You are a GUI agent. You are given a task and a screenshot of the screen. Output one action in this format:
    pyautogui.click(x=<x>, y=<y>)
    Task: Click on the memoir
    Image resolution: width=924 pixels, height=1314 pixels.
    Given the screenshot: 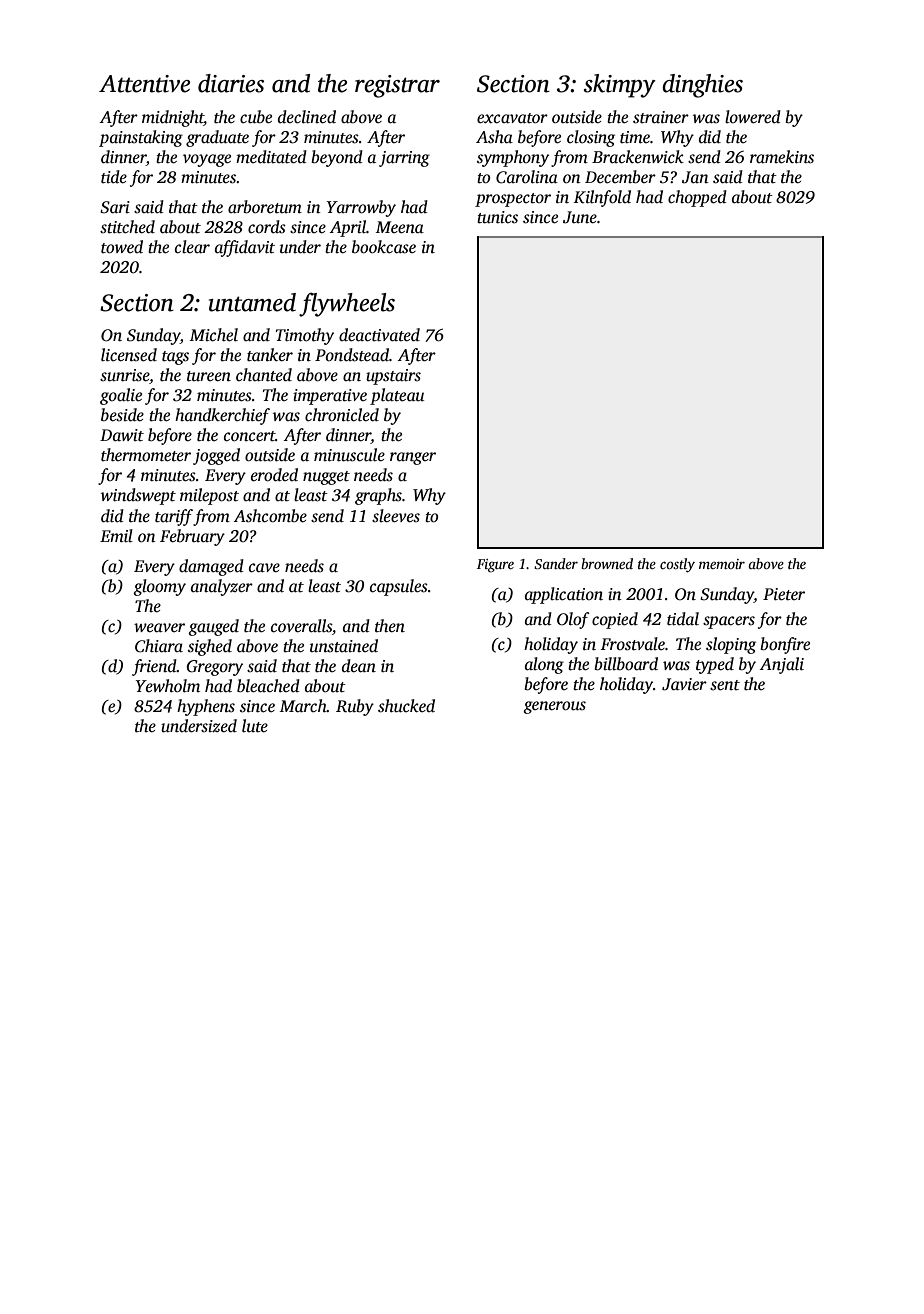 What is the action you would take?
    pyautogui.click(x=722, y=564)
